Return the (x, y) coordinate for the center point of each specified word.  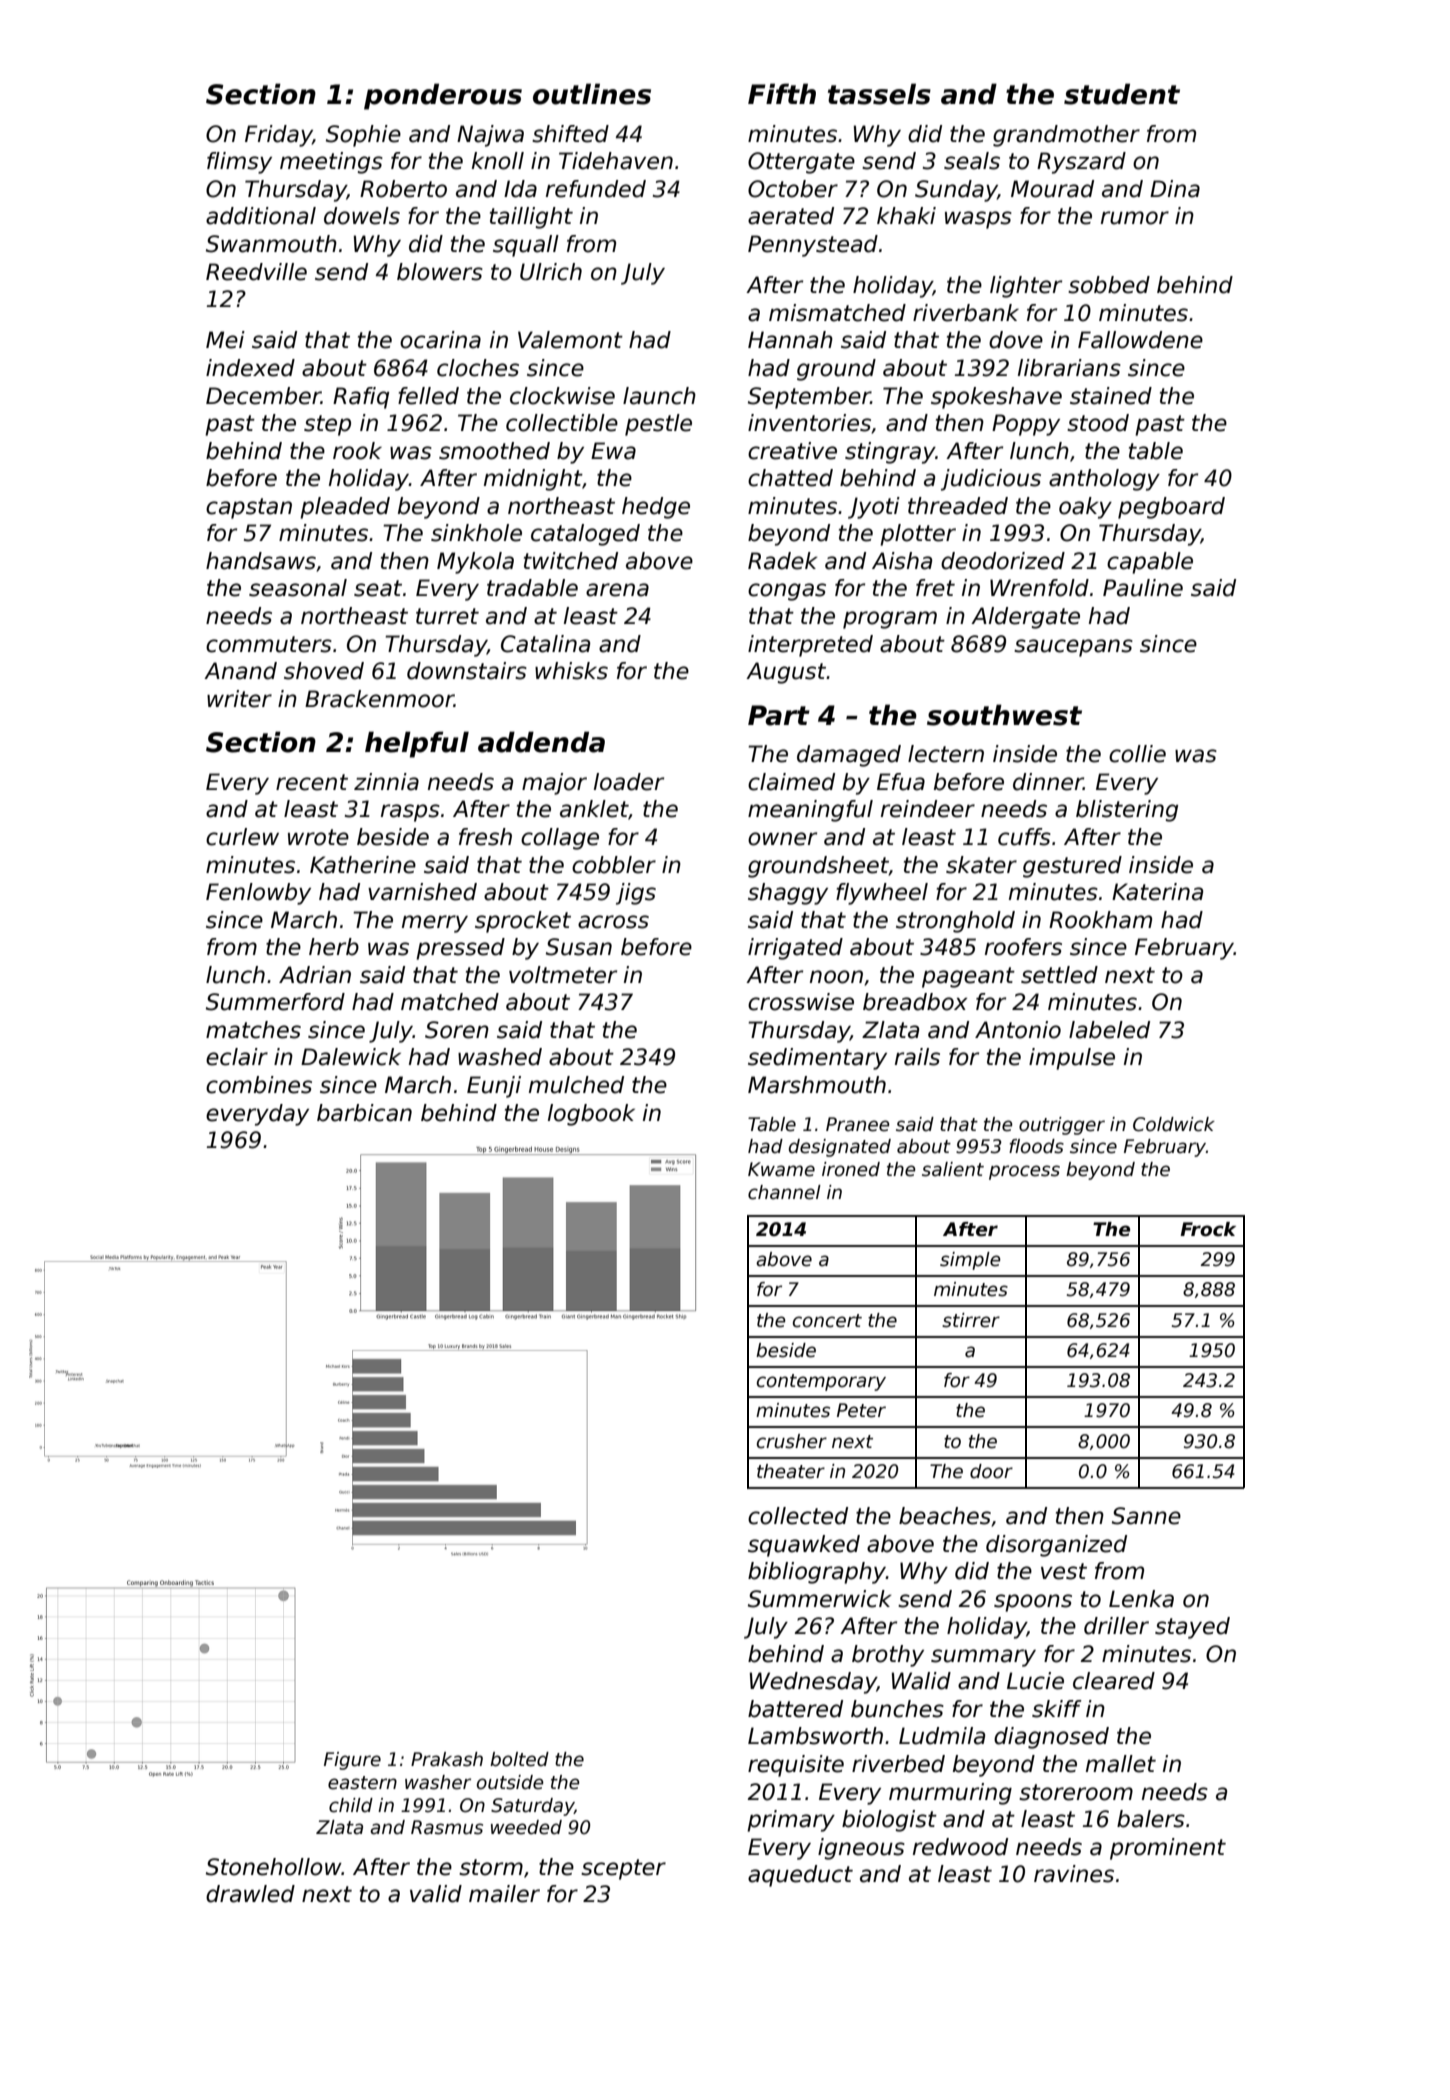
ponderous (443, 96)
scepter (623, 1869)
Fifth (782, 93)
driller (1116, 1626)
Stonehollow (274, 1867)
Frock (1208, 1229)
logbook (591, 1115)
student (1122, 94)
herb (334, 947)
